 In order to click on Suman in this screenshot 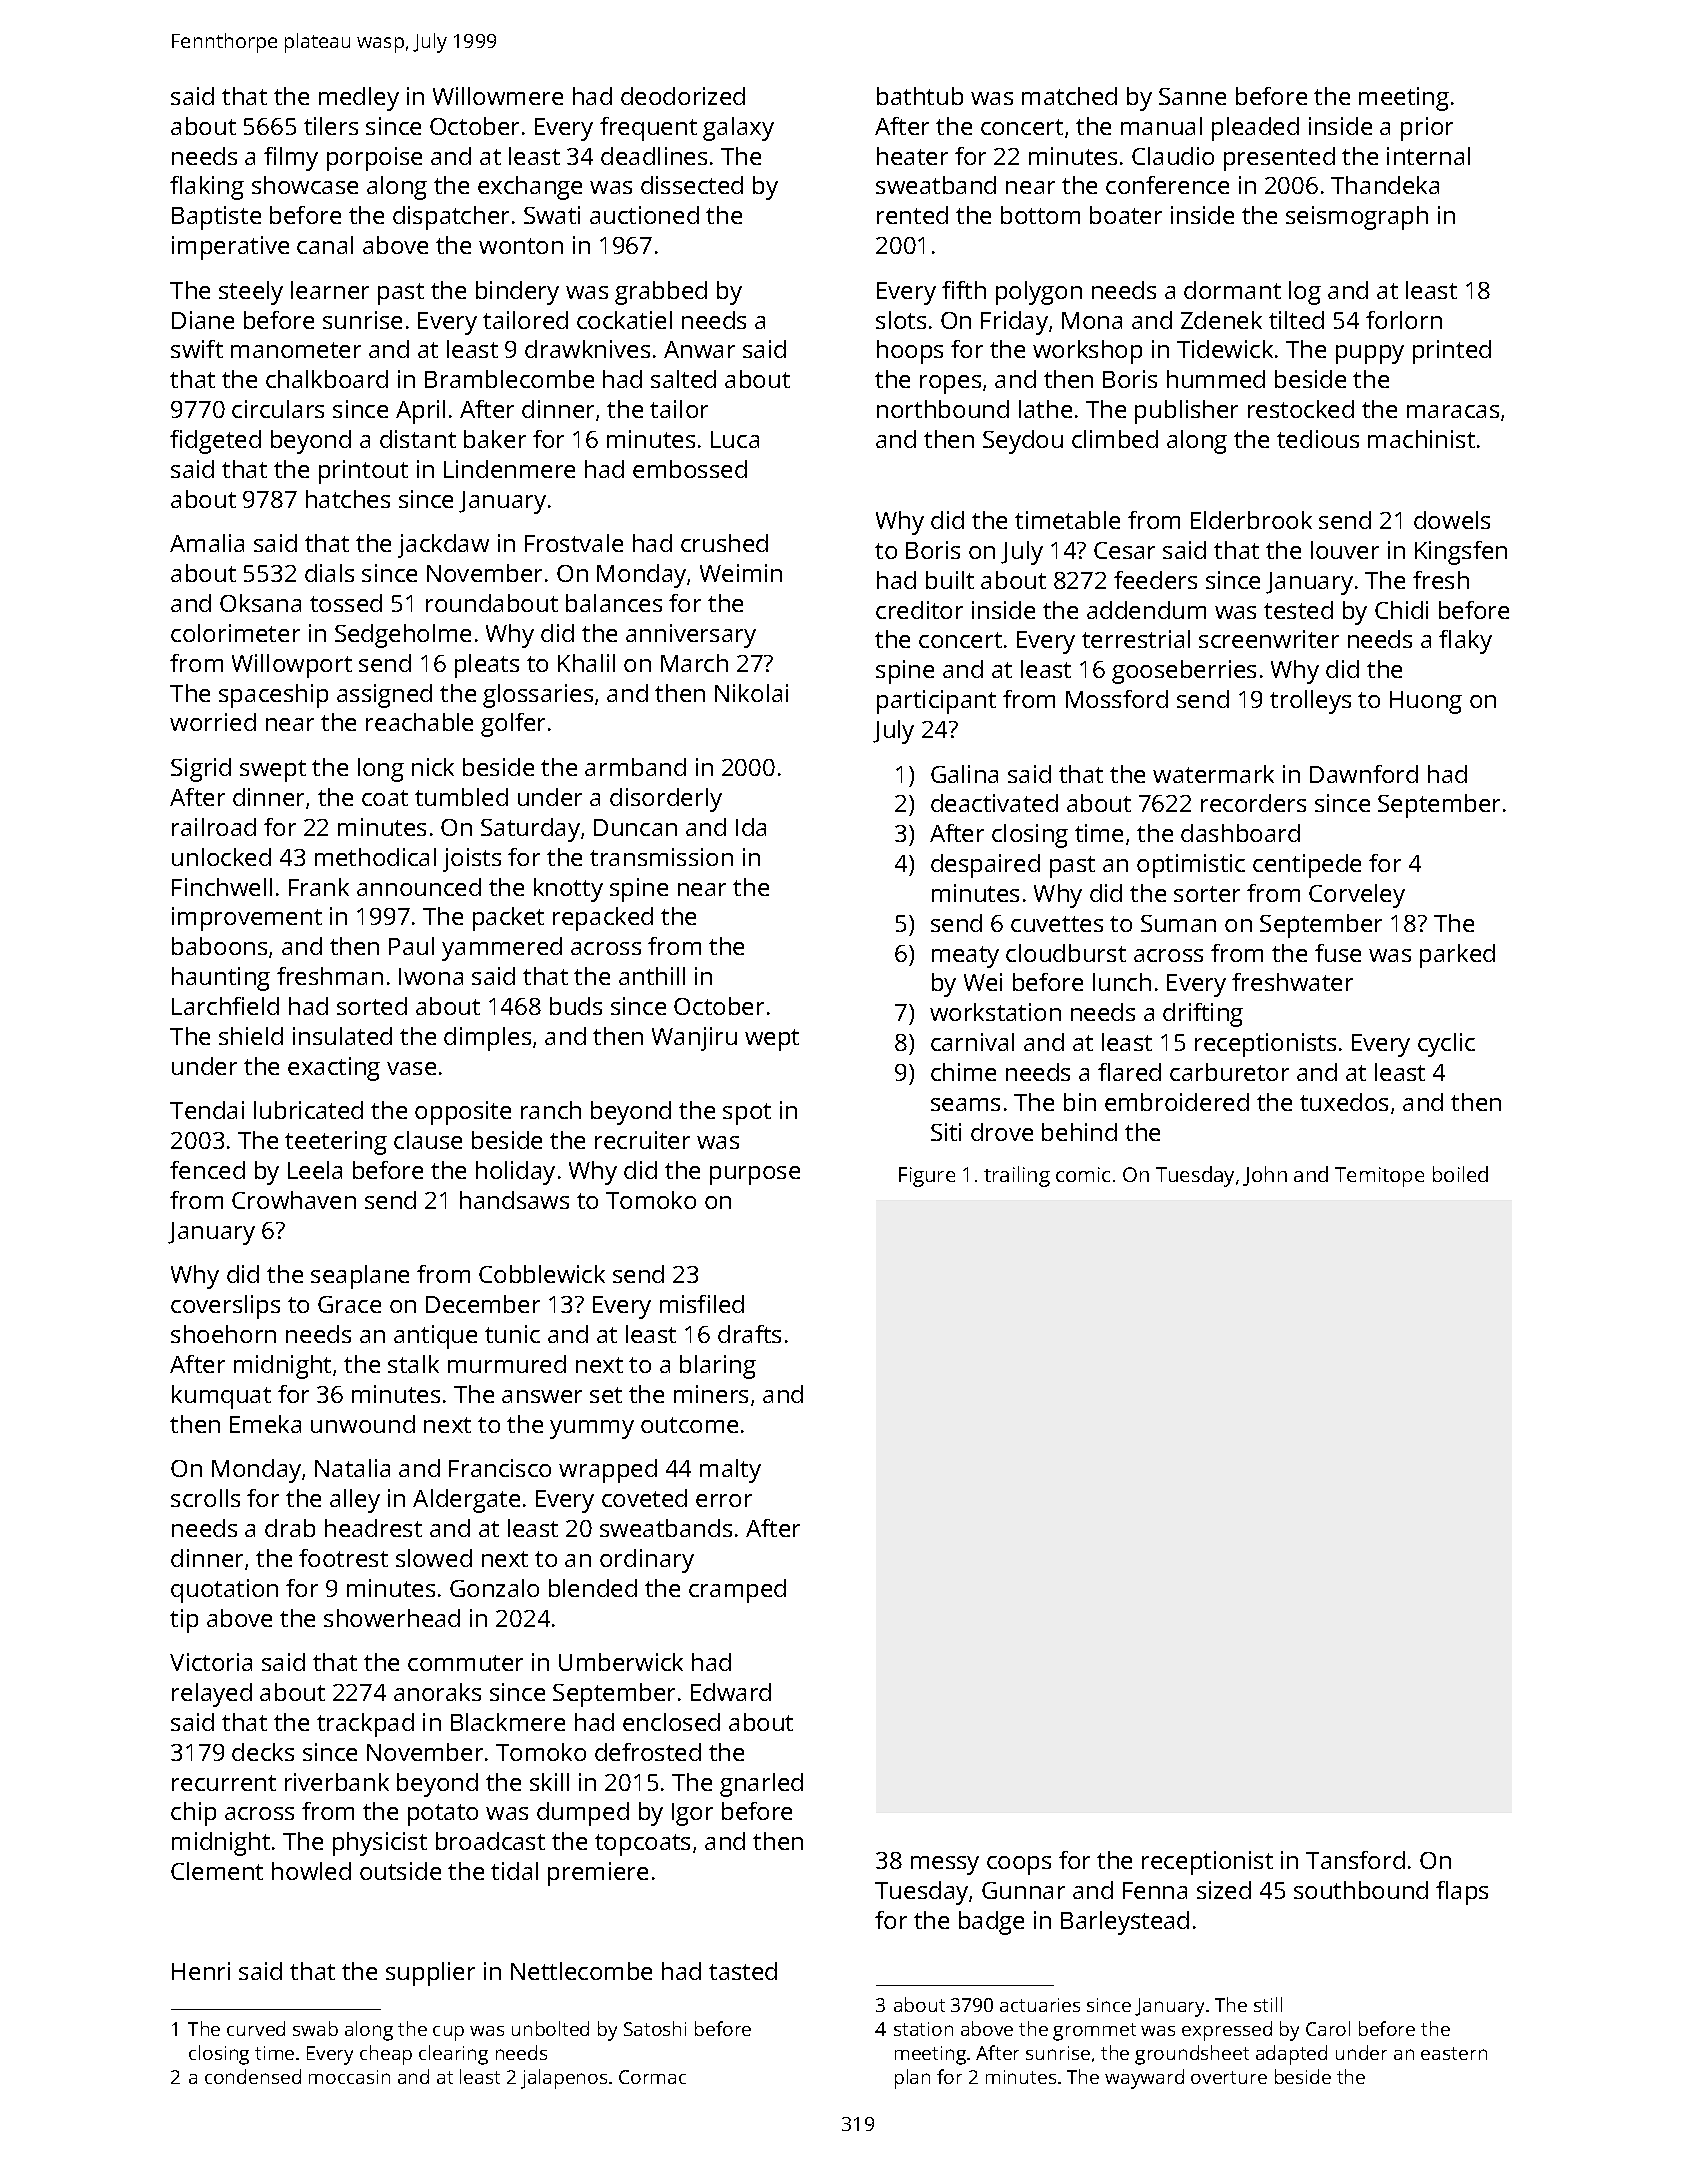, I will do `click(1178, 923)`.
